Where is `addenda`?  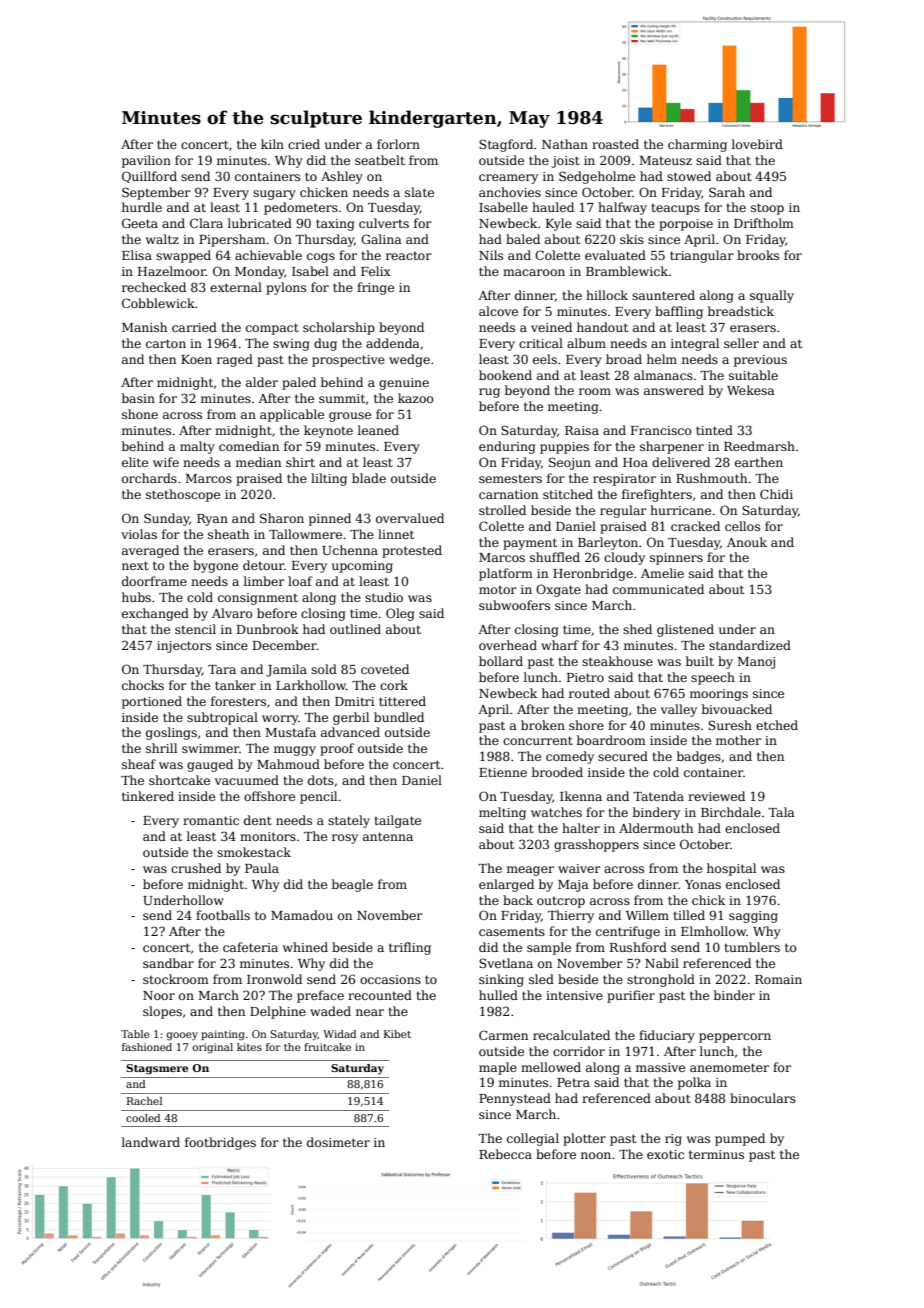
addenda is located at coordinates (393, 343).
